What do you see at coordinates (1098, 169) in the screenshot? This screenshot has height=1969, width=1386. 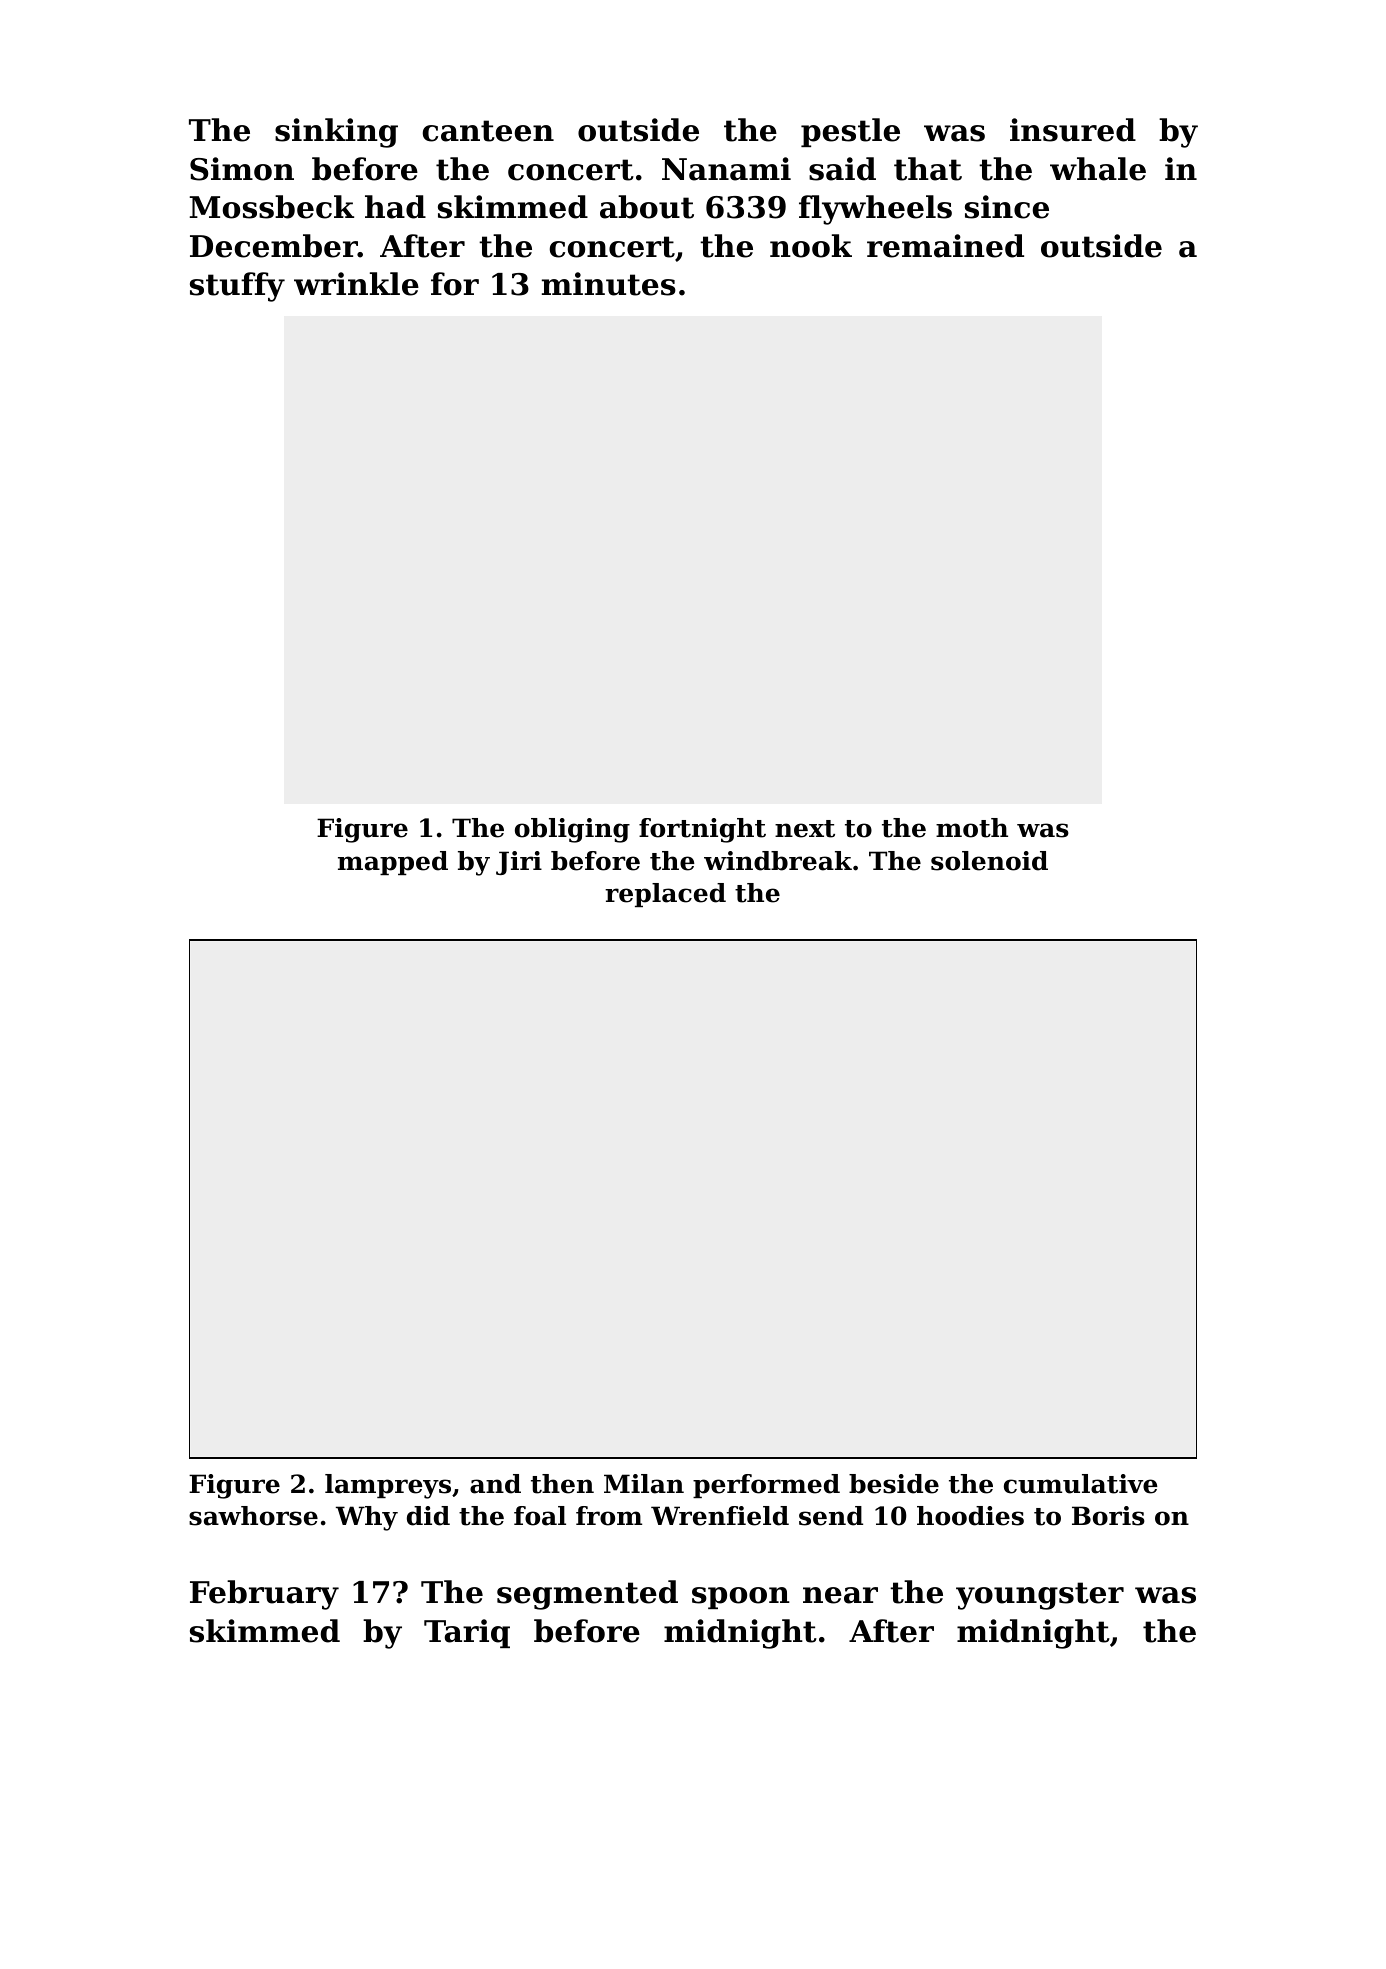 I see `whale` at bounding box center [1098, 169].
